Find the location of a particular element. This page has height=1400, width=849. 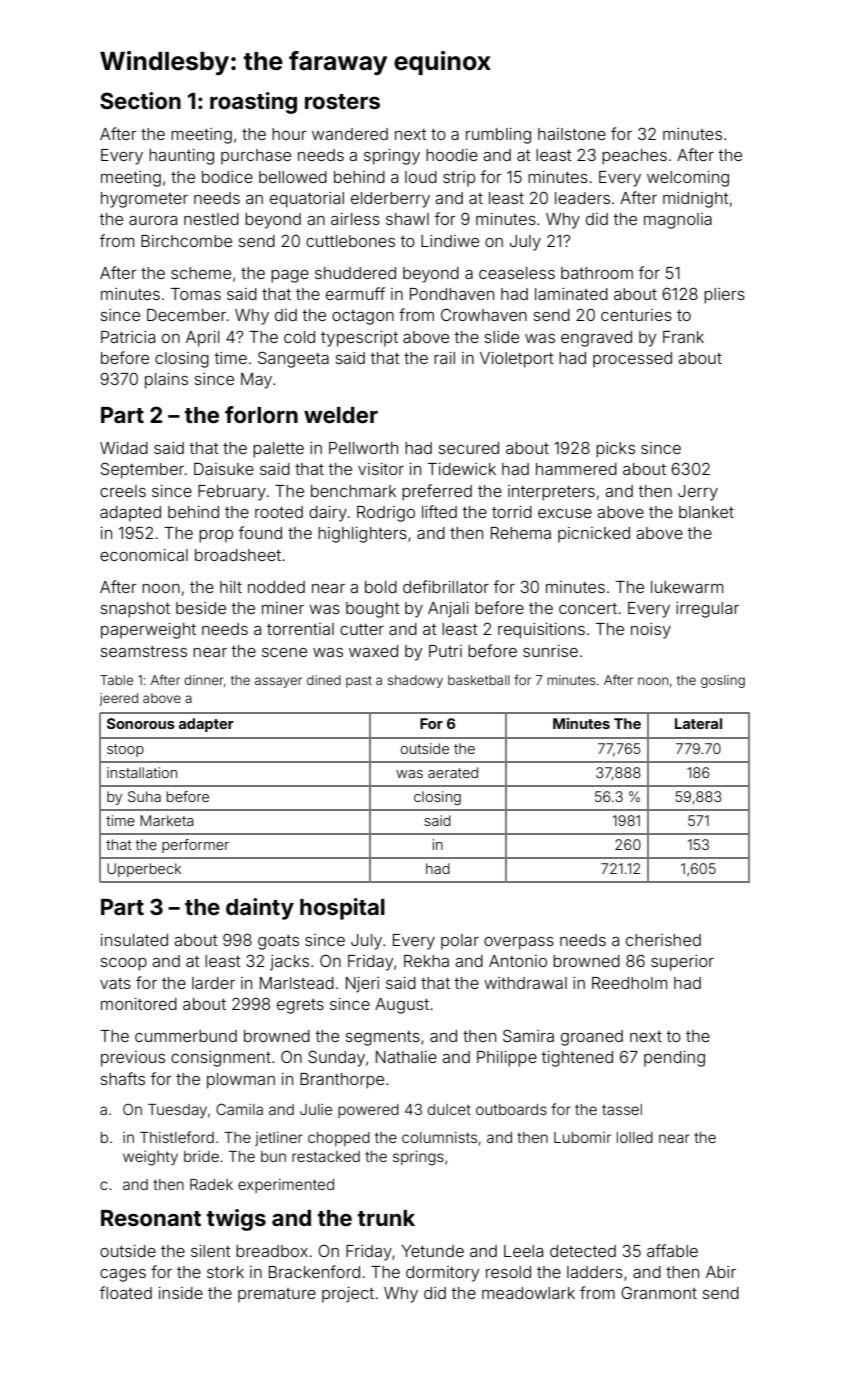

roasting is located at coordinates (253, 103).
